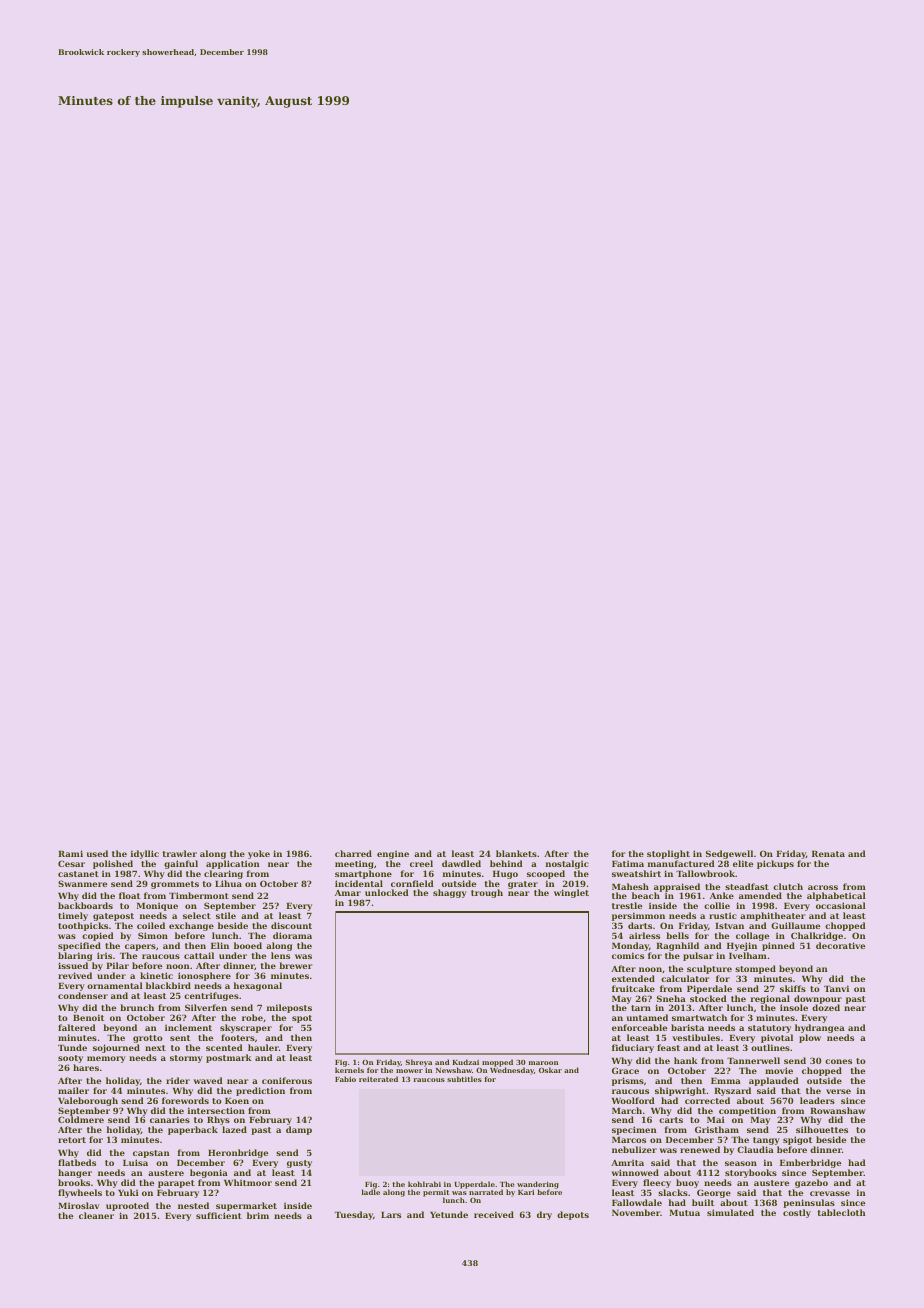  Describe the element at coordinates (809, 1203) in the page. I see `peninsulas` at that location.
